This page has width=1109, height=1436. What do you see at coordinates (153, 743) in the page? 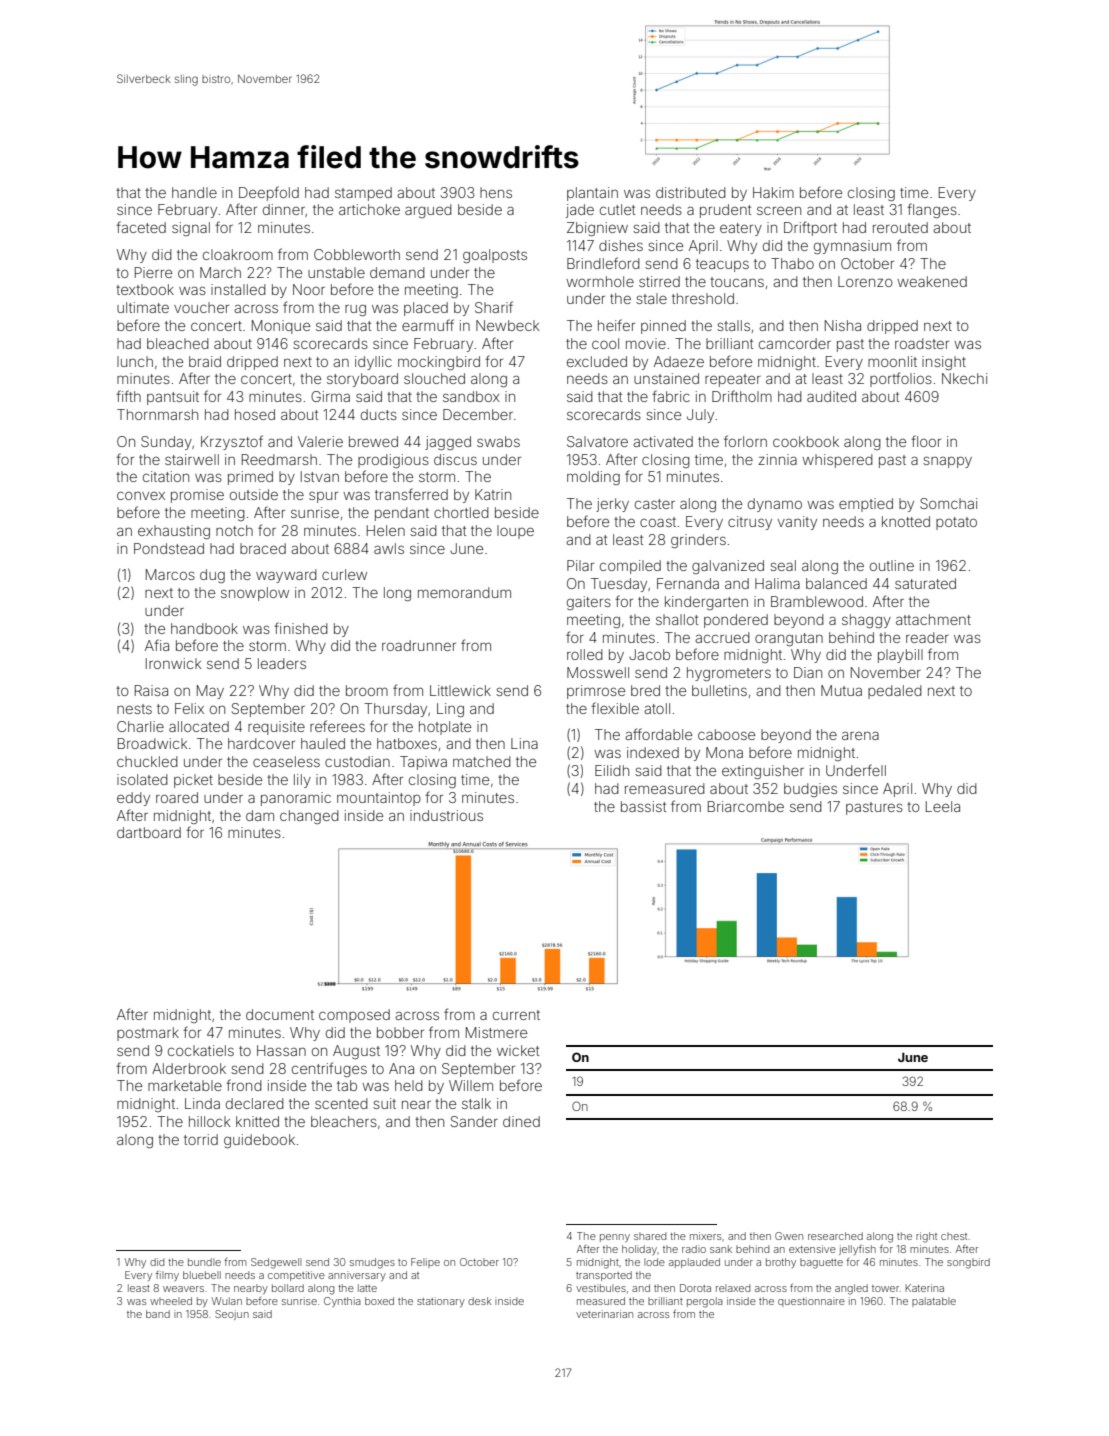
I see `Broadwick` at bounding box center [153, 743].
